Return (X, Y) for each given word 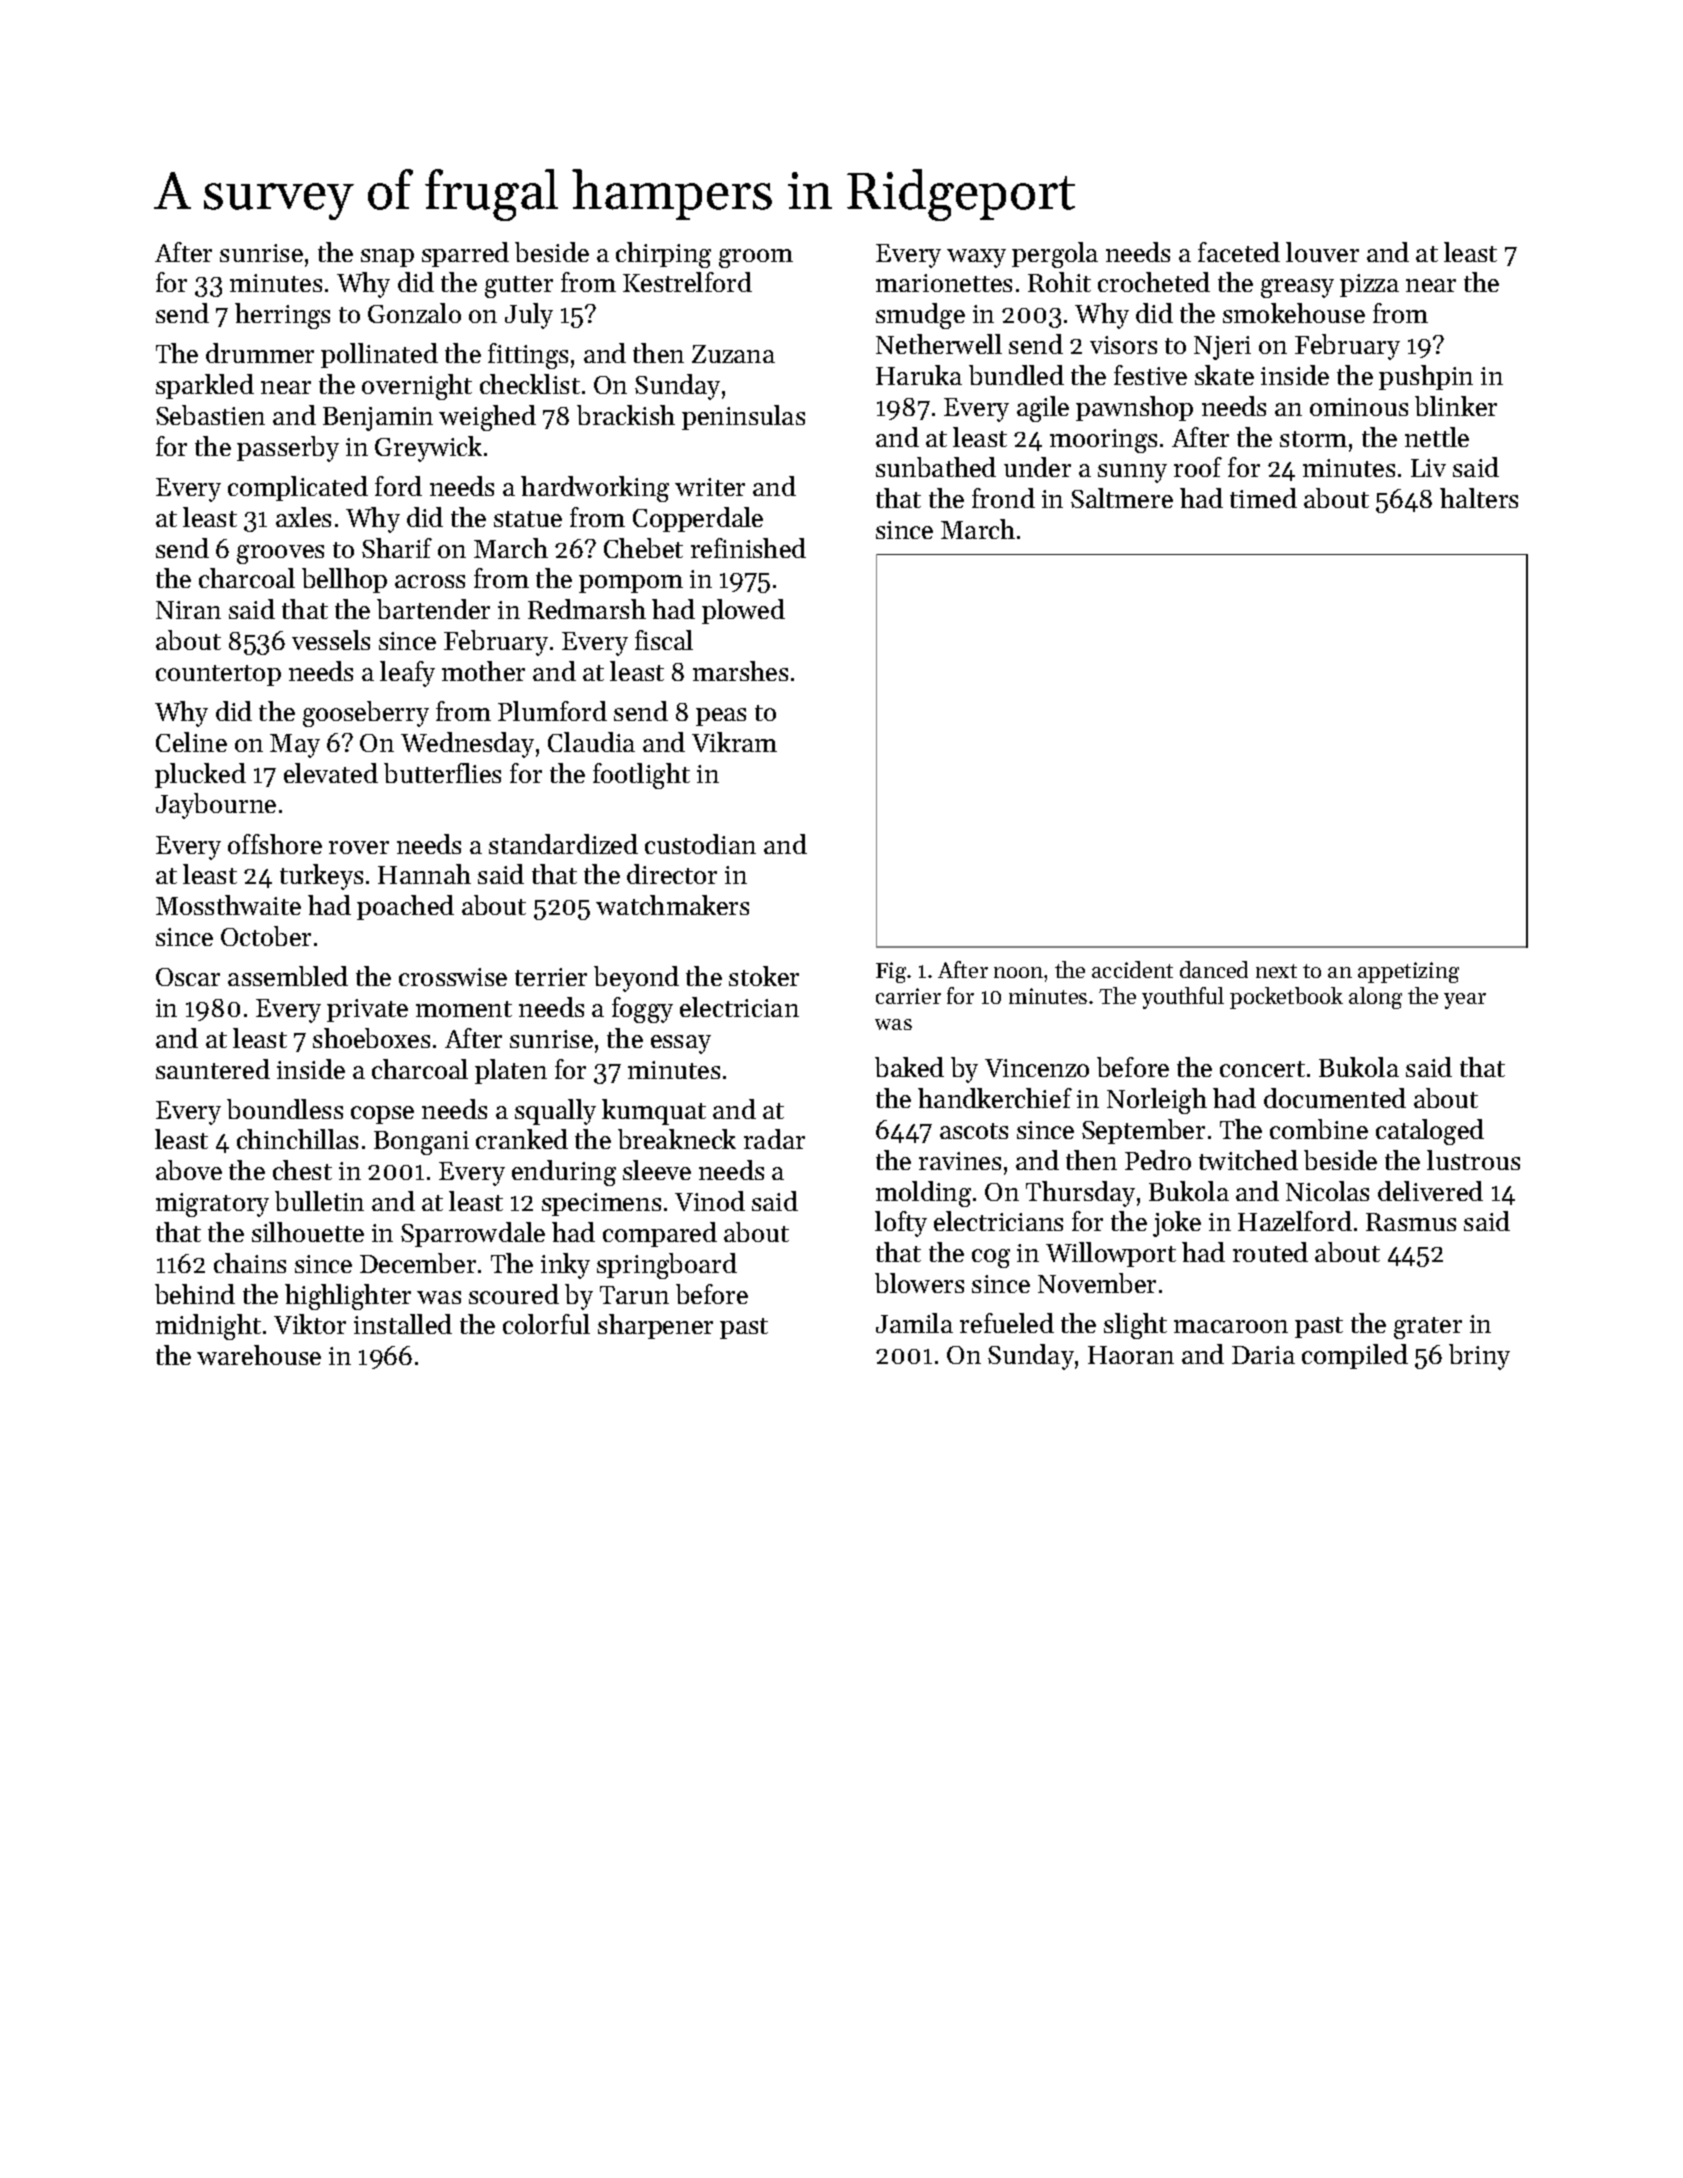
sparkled (205, 386)
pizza (1369, 285)
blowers (919, 1283)
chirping (663, 255)
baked (909, 1067)
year (1465, 1001)
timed (1263, 498)
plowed (743, 611)
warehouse (259, 1355)
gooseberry (366, 714)
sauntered (213, 1069)
